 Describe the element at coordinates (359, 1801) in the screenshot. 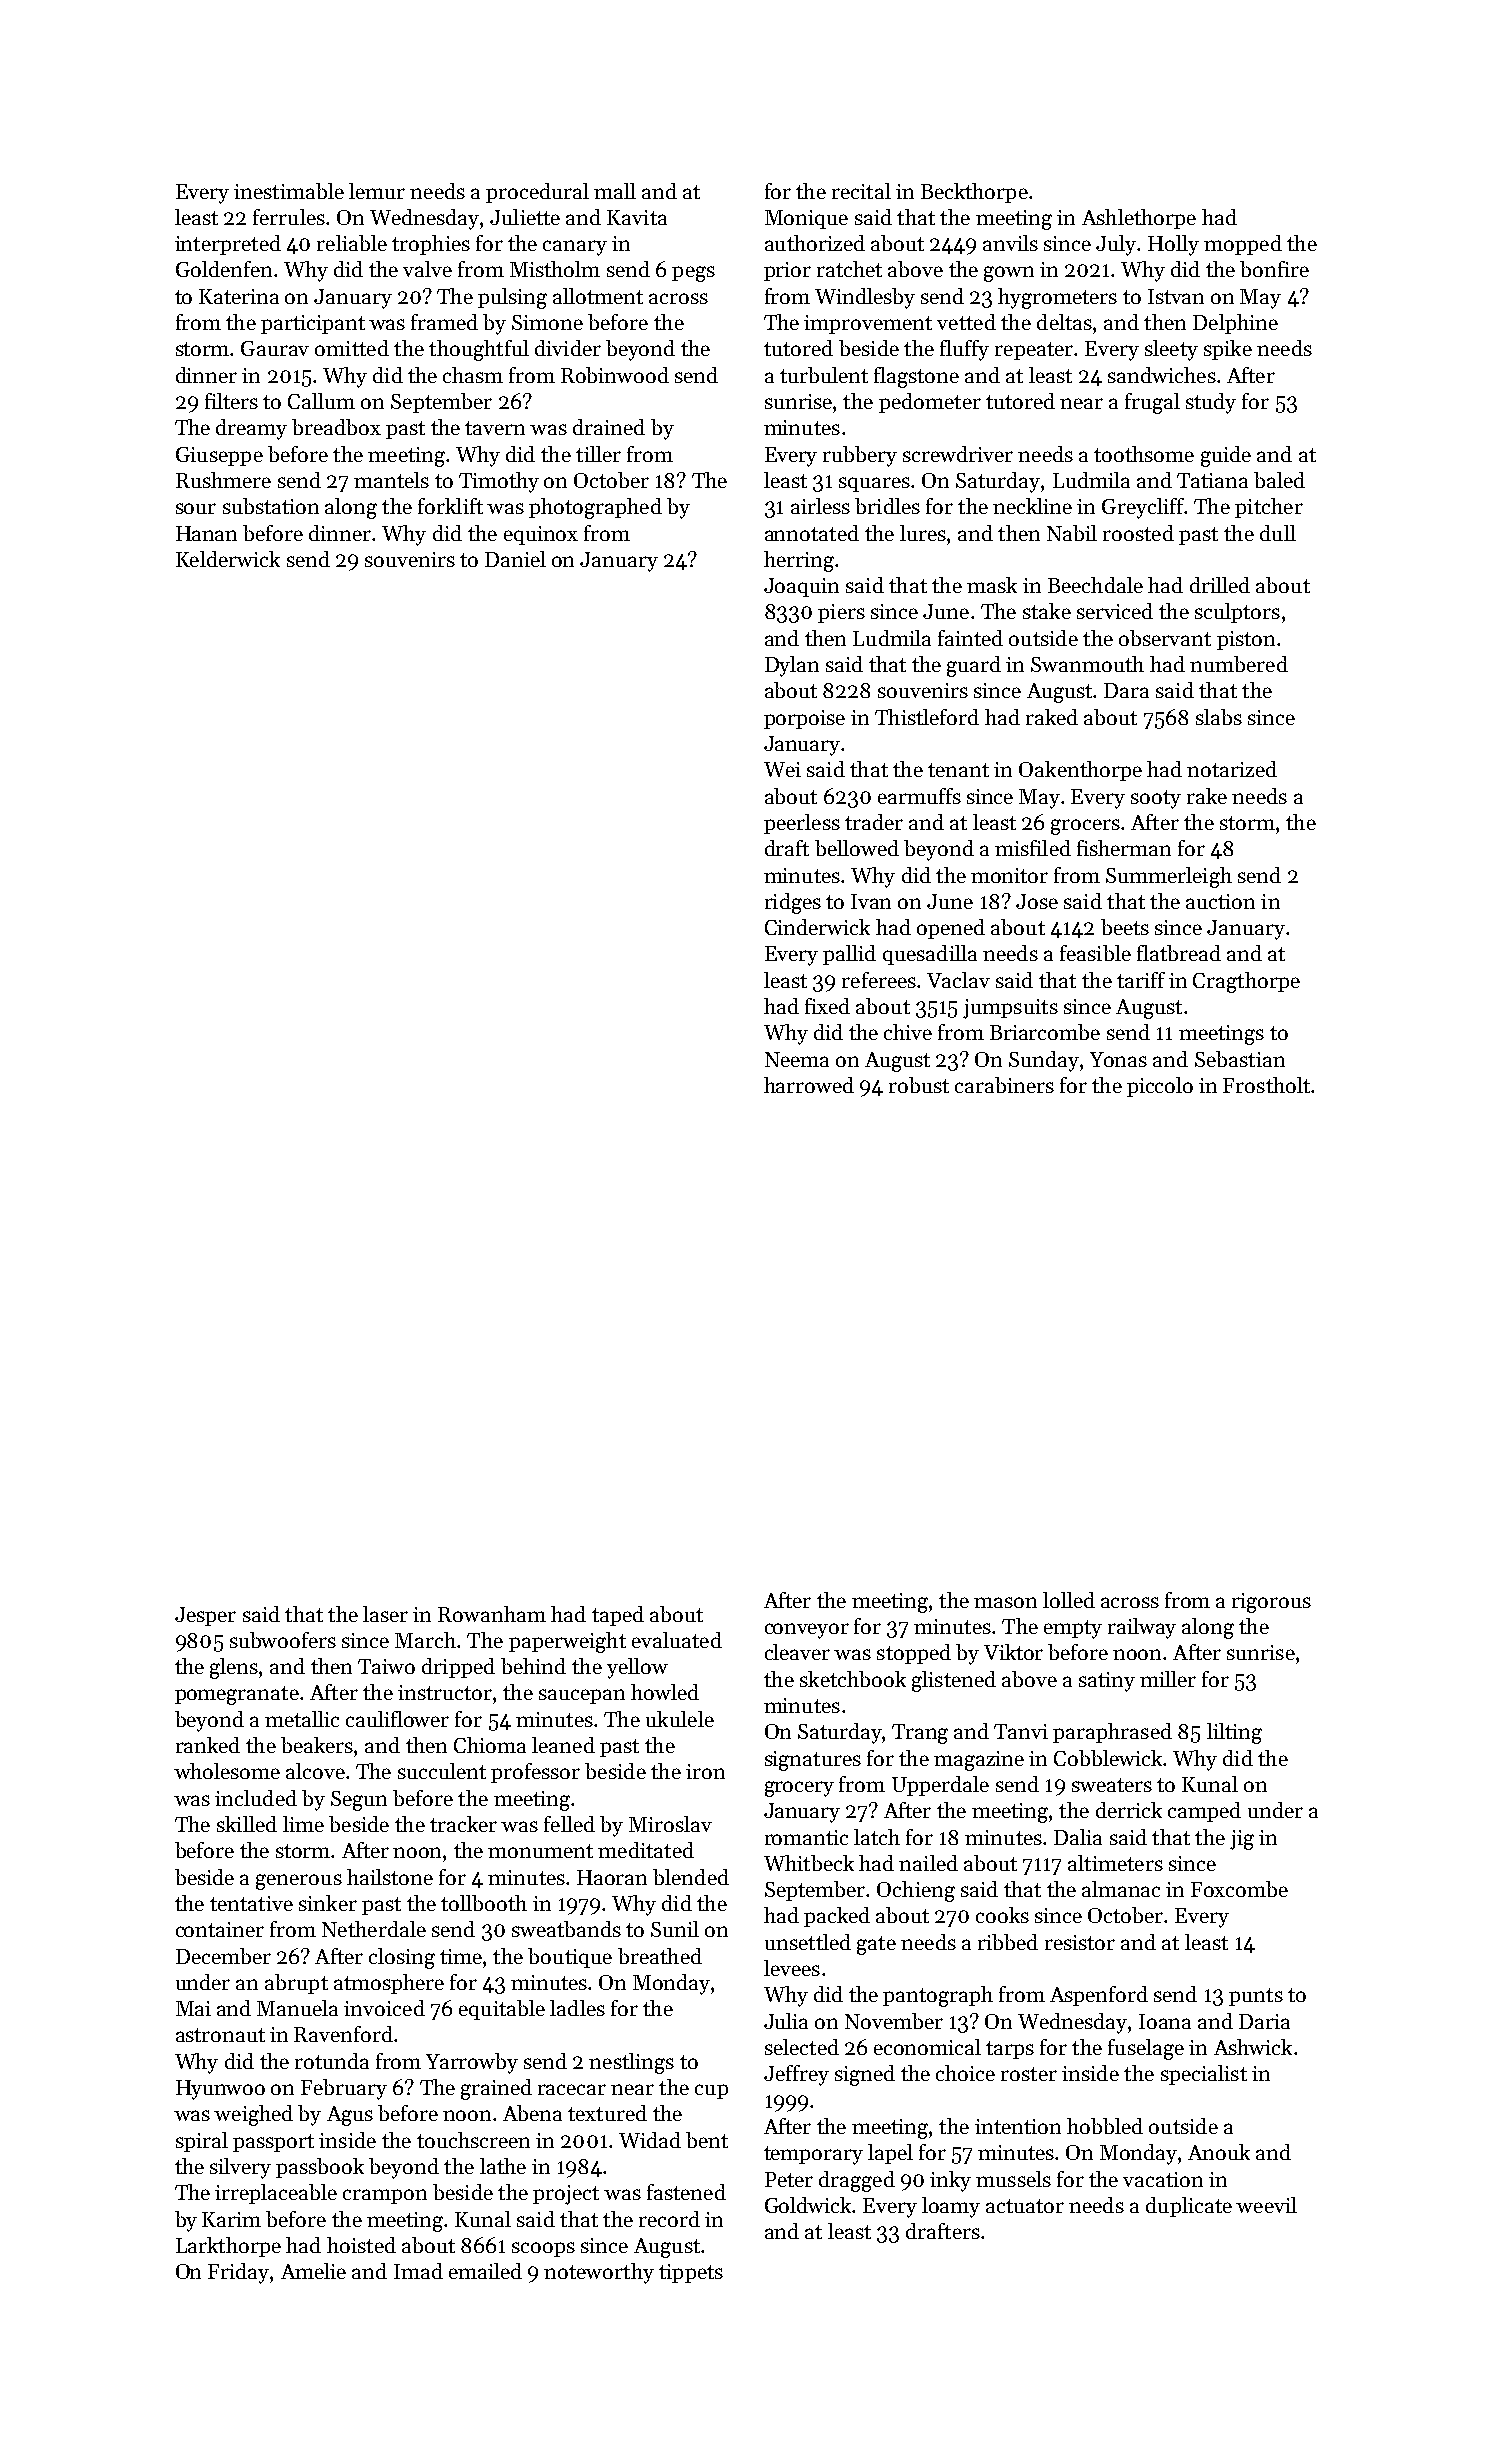

I see `Segun` at that location.
